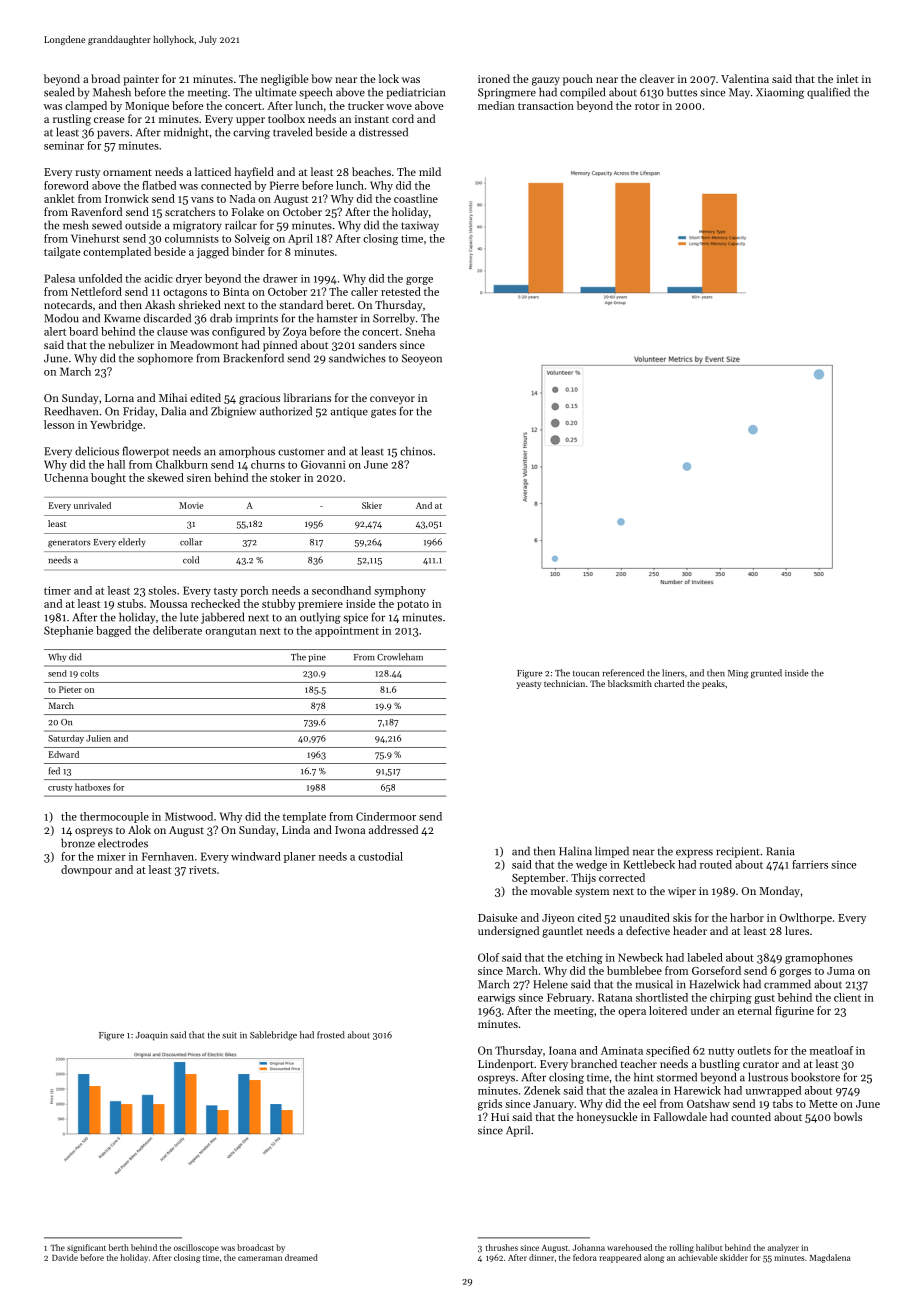 The image size is (924, 1308). Describe the element at coordinates (400, 657) in the screenshot. I see `Crowleham` at that location.
